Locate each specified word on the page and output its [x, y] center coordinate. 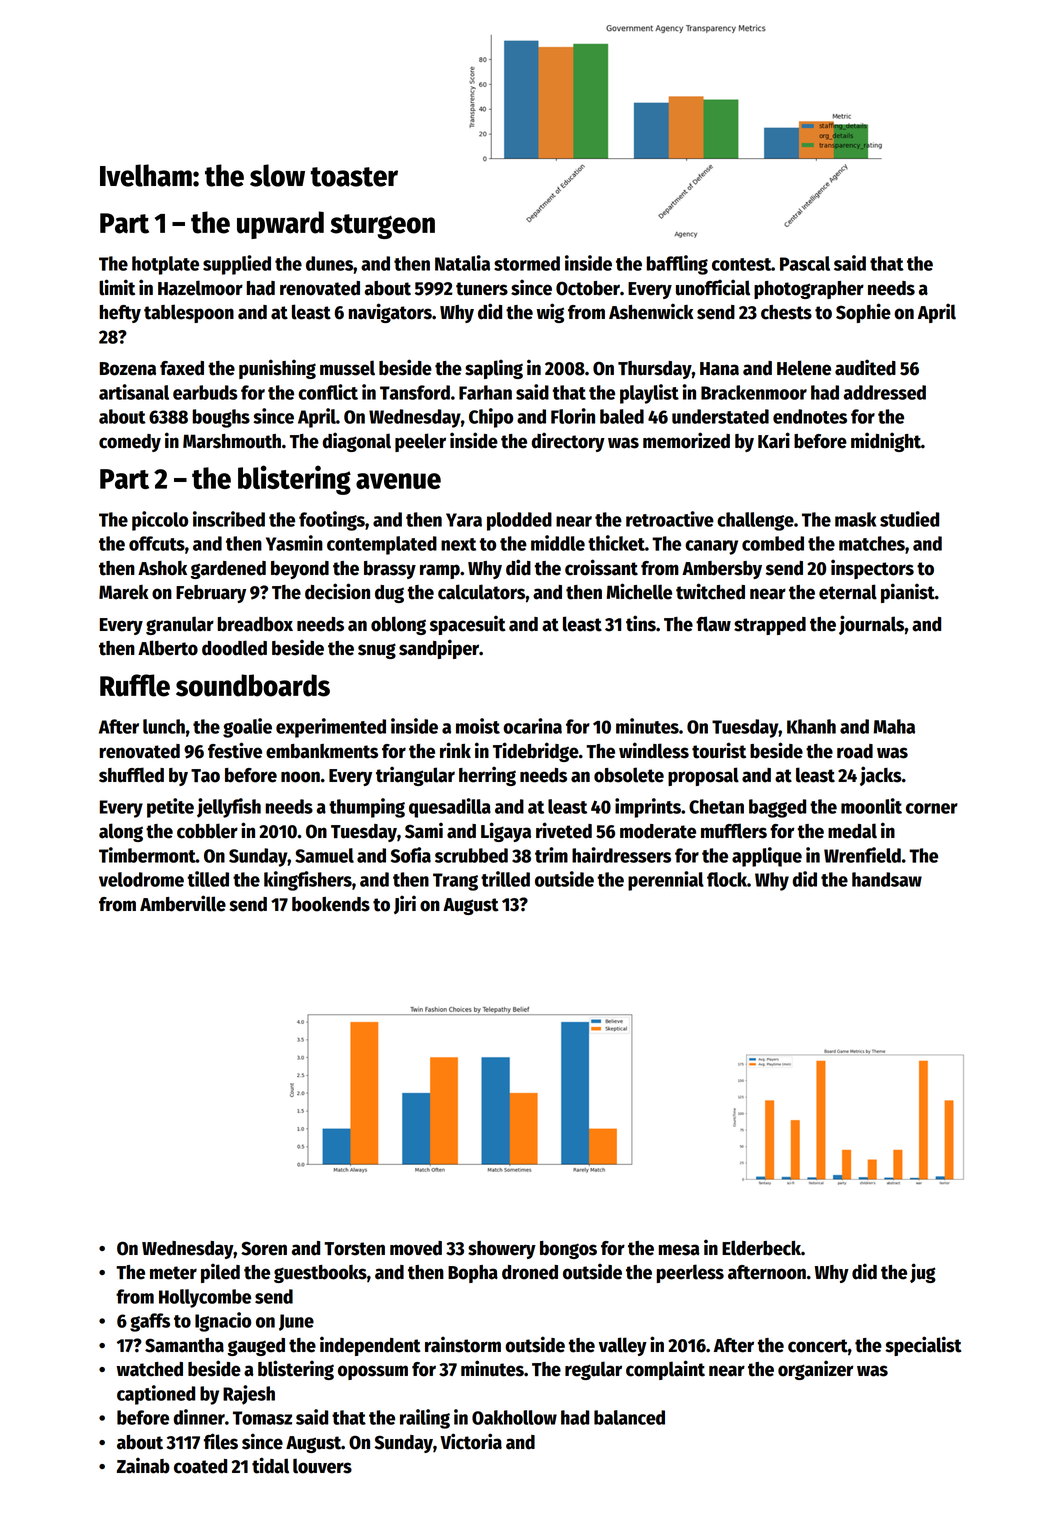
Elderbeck [761, 1248]
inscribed [229, 519]
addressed [885, 392]
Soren [264, 1248]
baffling [677, 265]
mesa [679, 1250]
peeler [420, 442]
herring [487, 776]
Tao [205, 776]
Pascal [805, 263]
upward [280, 225]
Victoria [471, 1441]
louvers [322, 1466]
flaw [713, 624]
